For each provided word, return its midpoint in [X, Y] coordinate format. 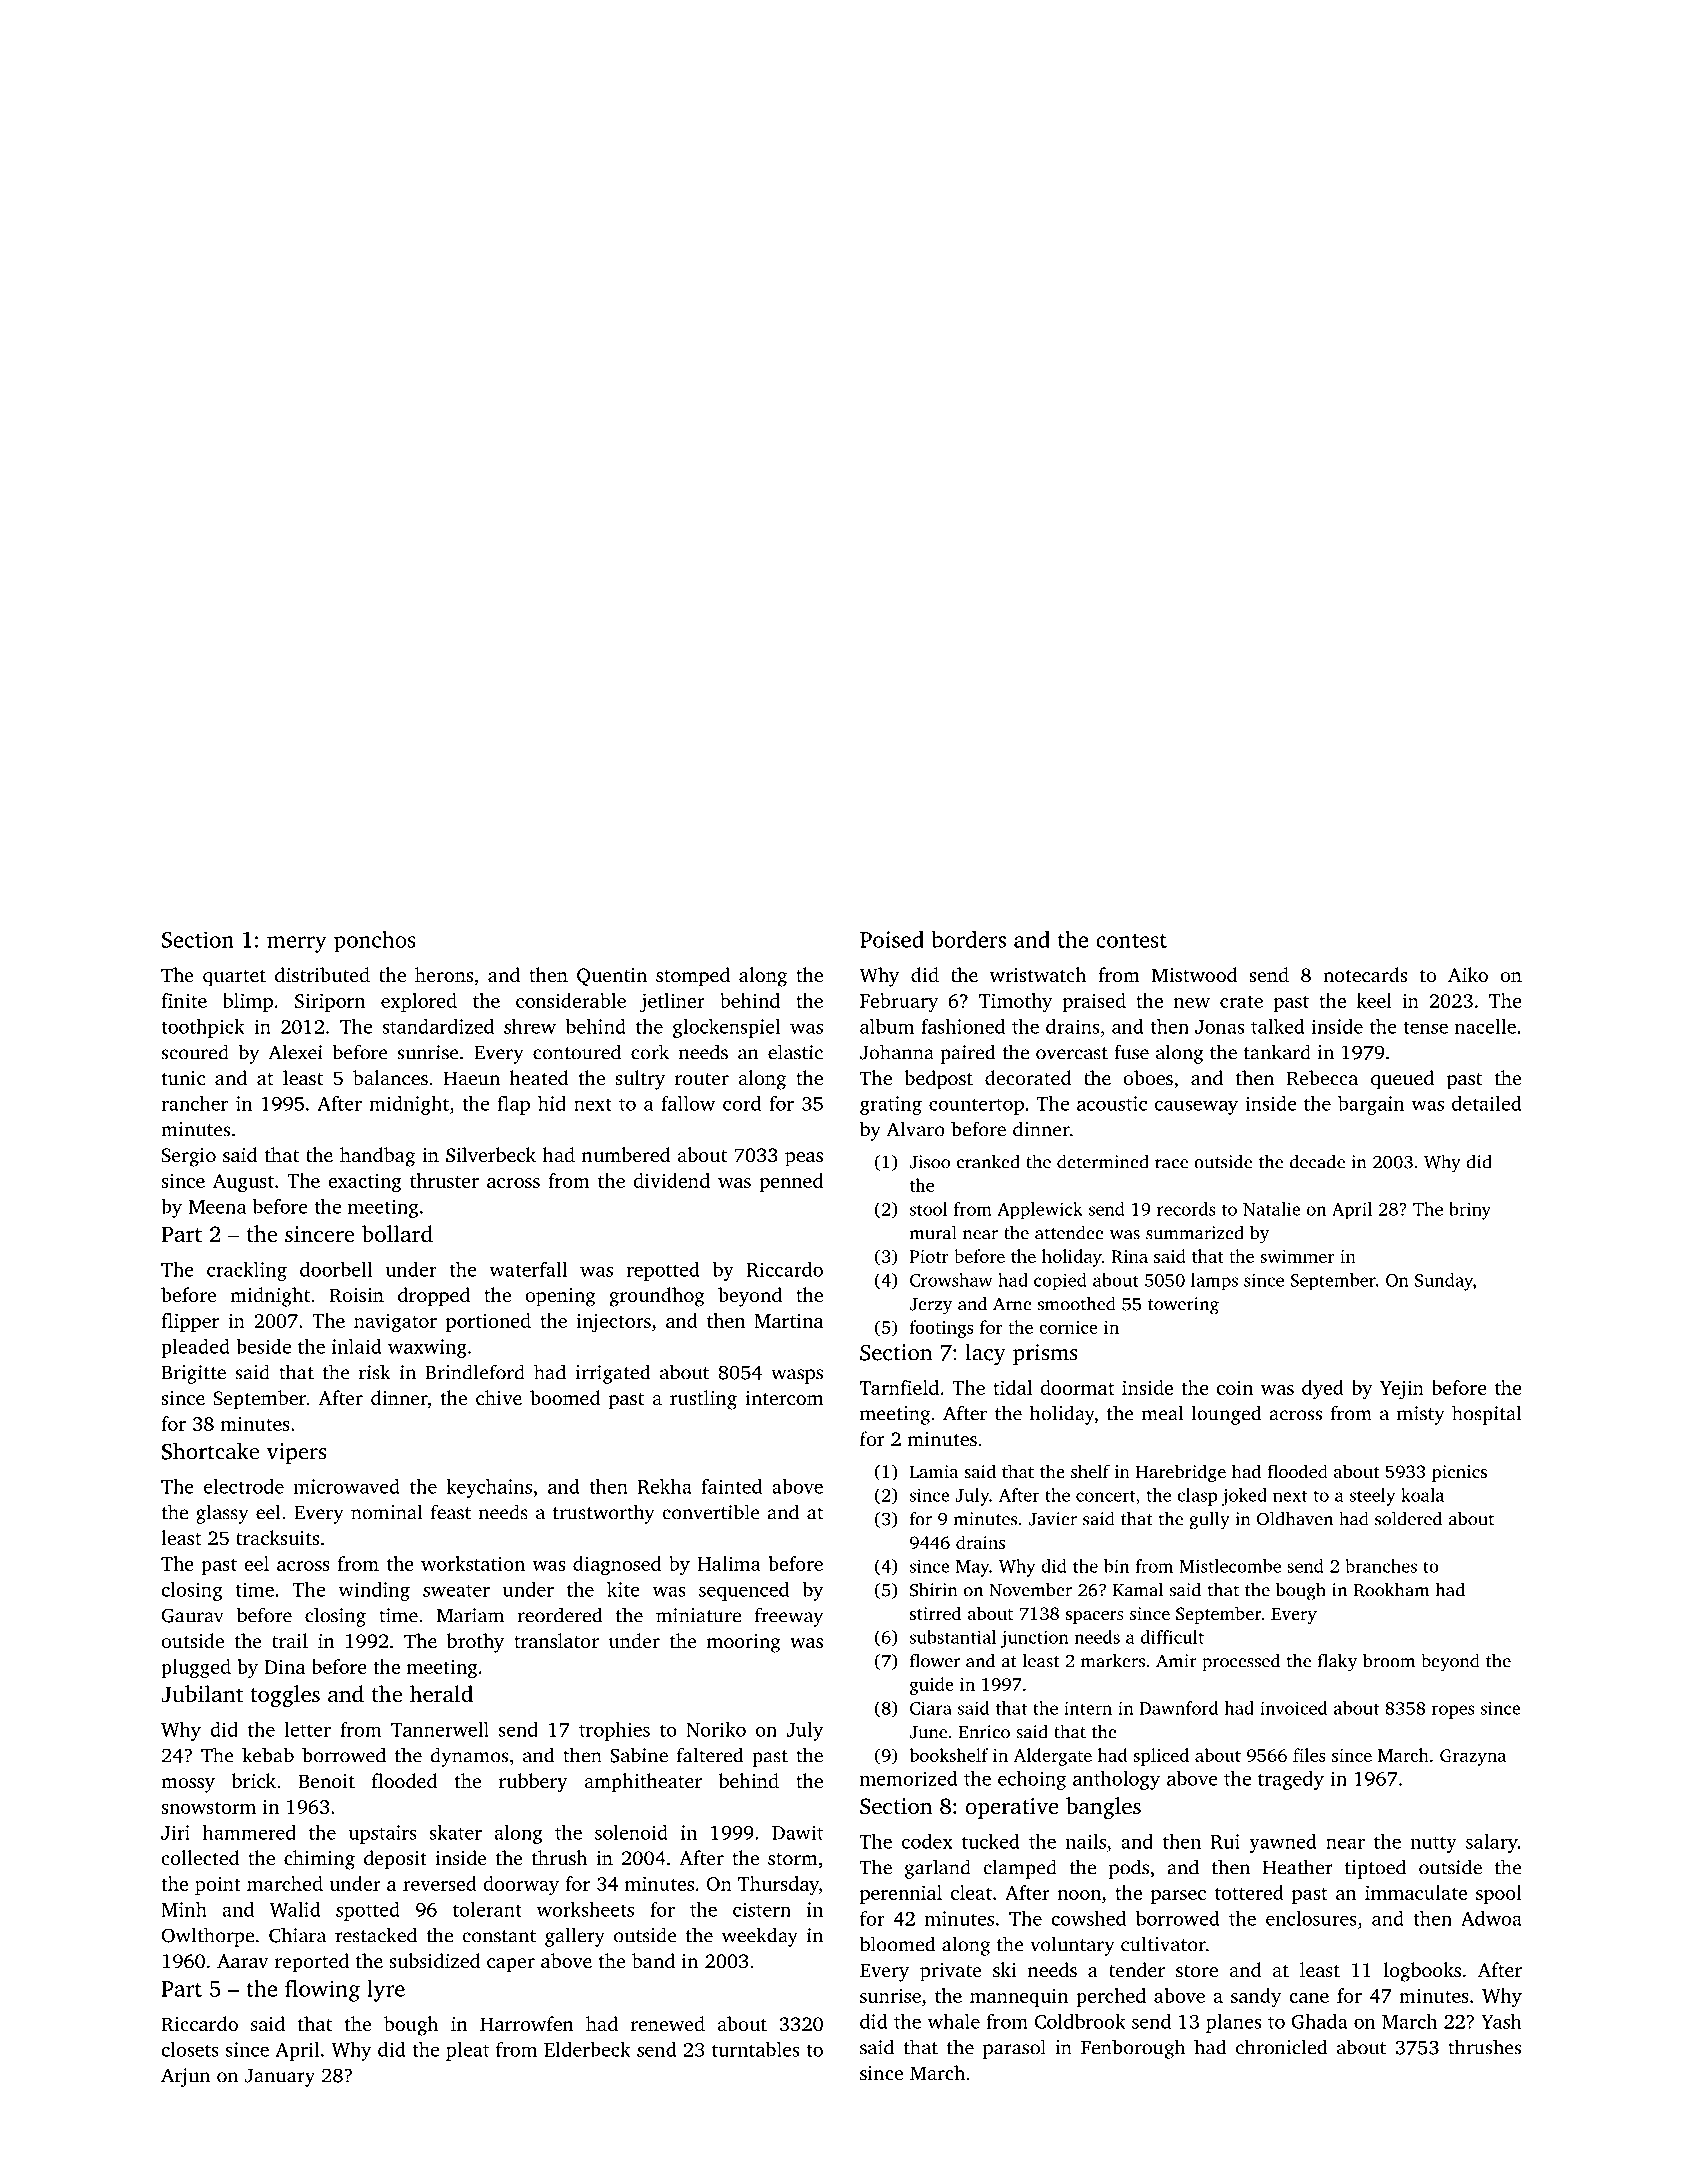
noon [1079, 1895]
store [1197, 1971]
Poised [892, 939]
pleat [467, 2051]
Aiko [1468, 974]
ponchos [375, 942]
